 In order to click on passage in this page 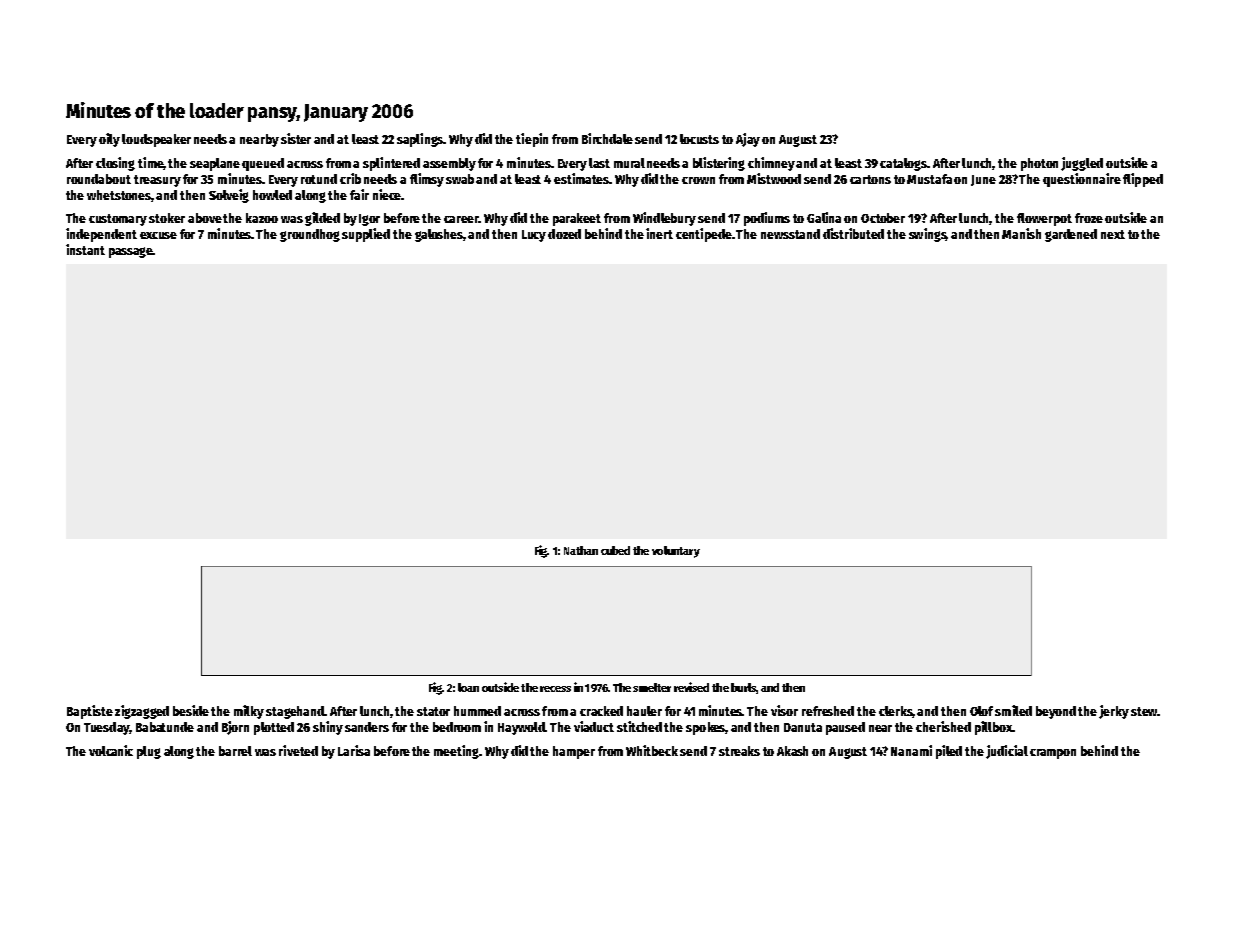, I will do `click(131, 252)`.
